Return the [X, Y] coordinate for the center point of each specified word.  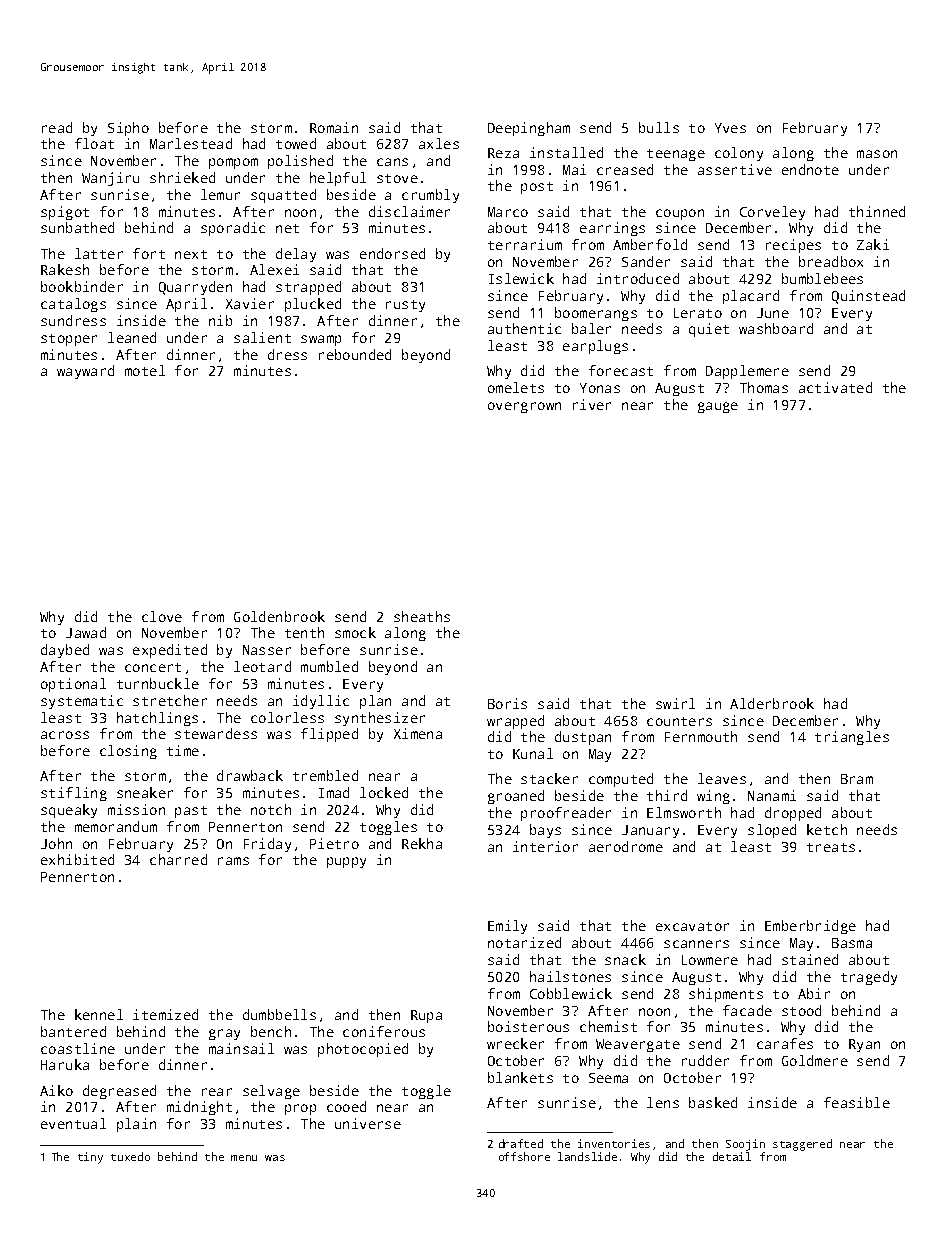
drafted [521, 1143]
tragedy [869, 978]
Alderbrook [772, 703]
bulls [659, 127]
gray [224, 1034]
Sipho [128, 129]
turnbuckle [158, 683]
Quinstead [868, 297]
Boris [507, 703]
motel [145, 370]
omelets [516, 387]
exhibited [77, 859]
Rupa [426, 1016]
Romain [334, 127]
